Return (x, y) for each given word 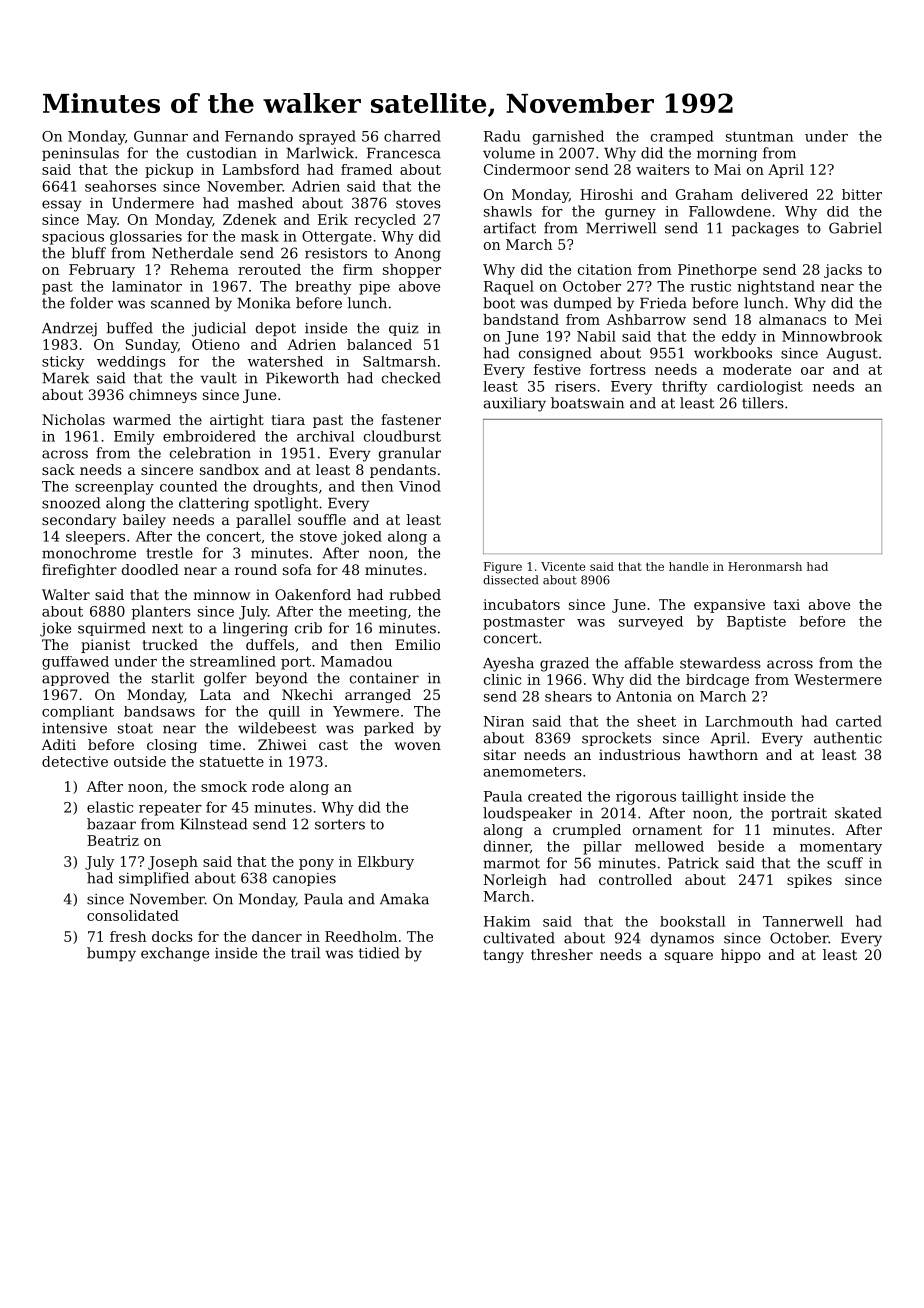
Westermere (838, 679)
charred (412, 136)
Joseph (173, 863)
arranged (378, 696)
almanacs (792, 319)
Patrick (693, 863)
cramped (682, 137)
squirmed (112, 629)
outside (140, 761)
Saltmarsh (399, 361)
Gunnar (161, 136)
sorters (340, 824)
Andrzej (69, 329)
